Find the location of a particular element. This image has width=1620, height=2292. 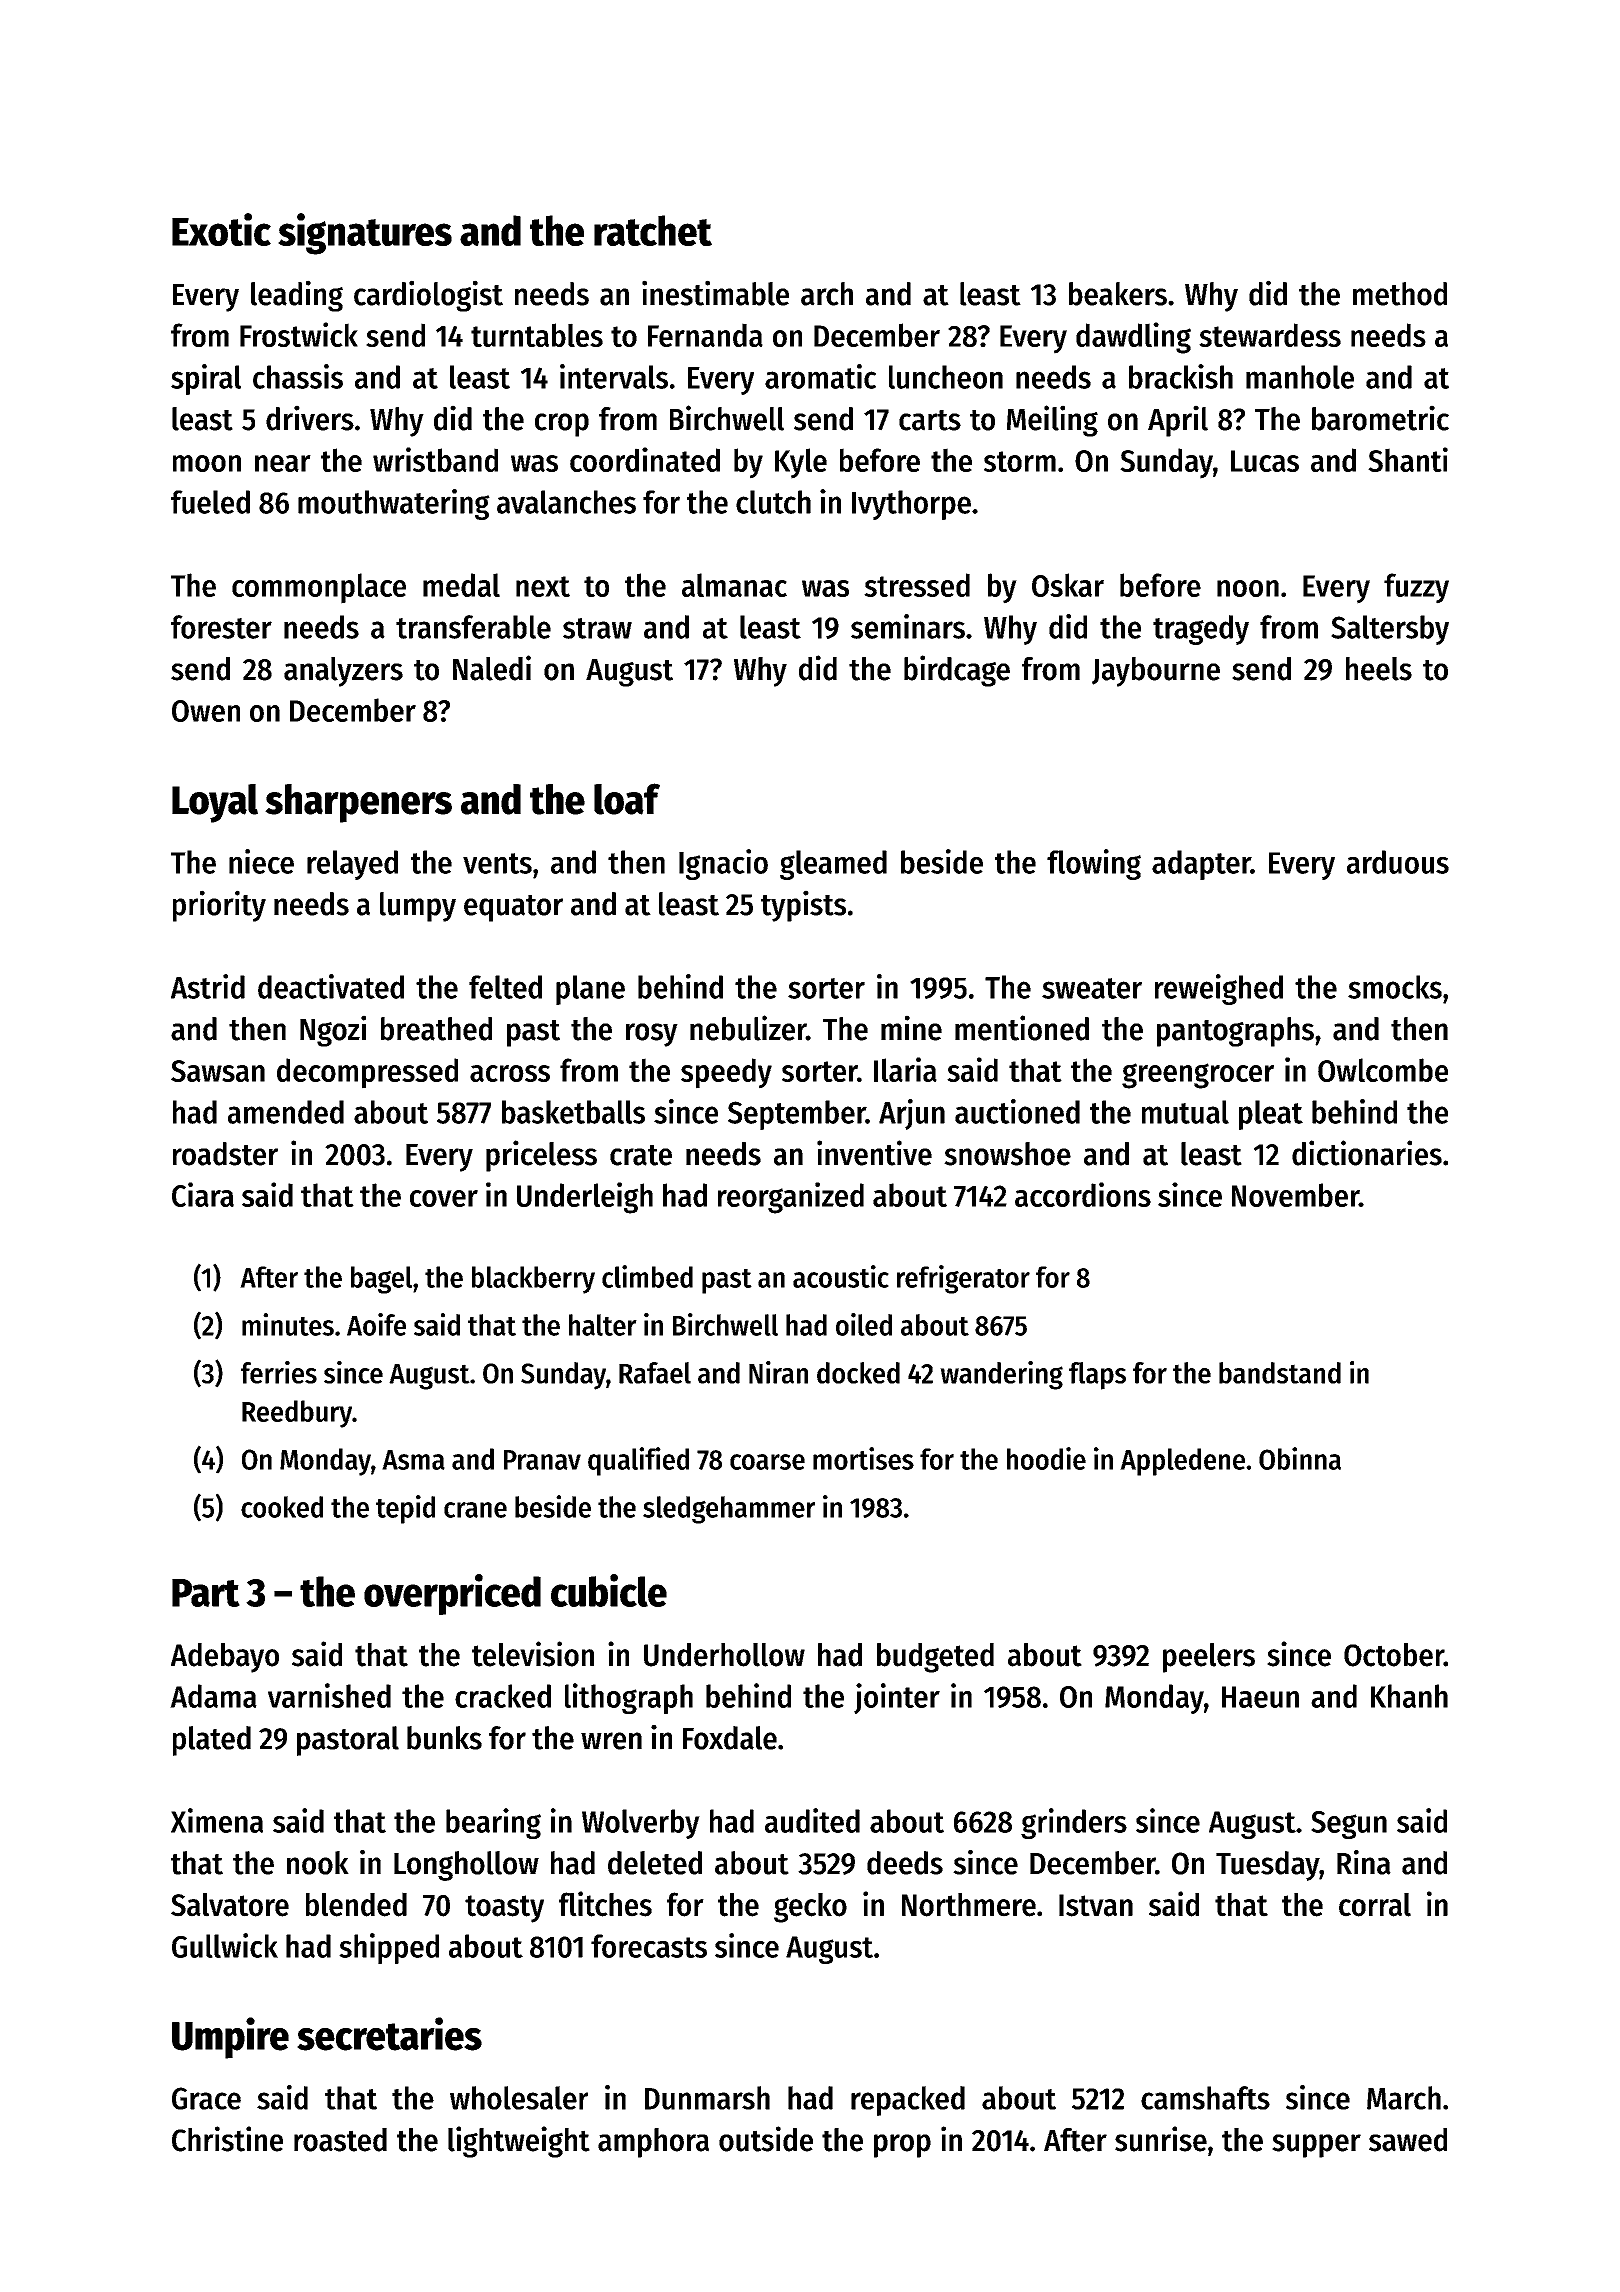

avalanches is located at coordinates (566, 502).
